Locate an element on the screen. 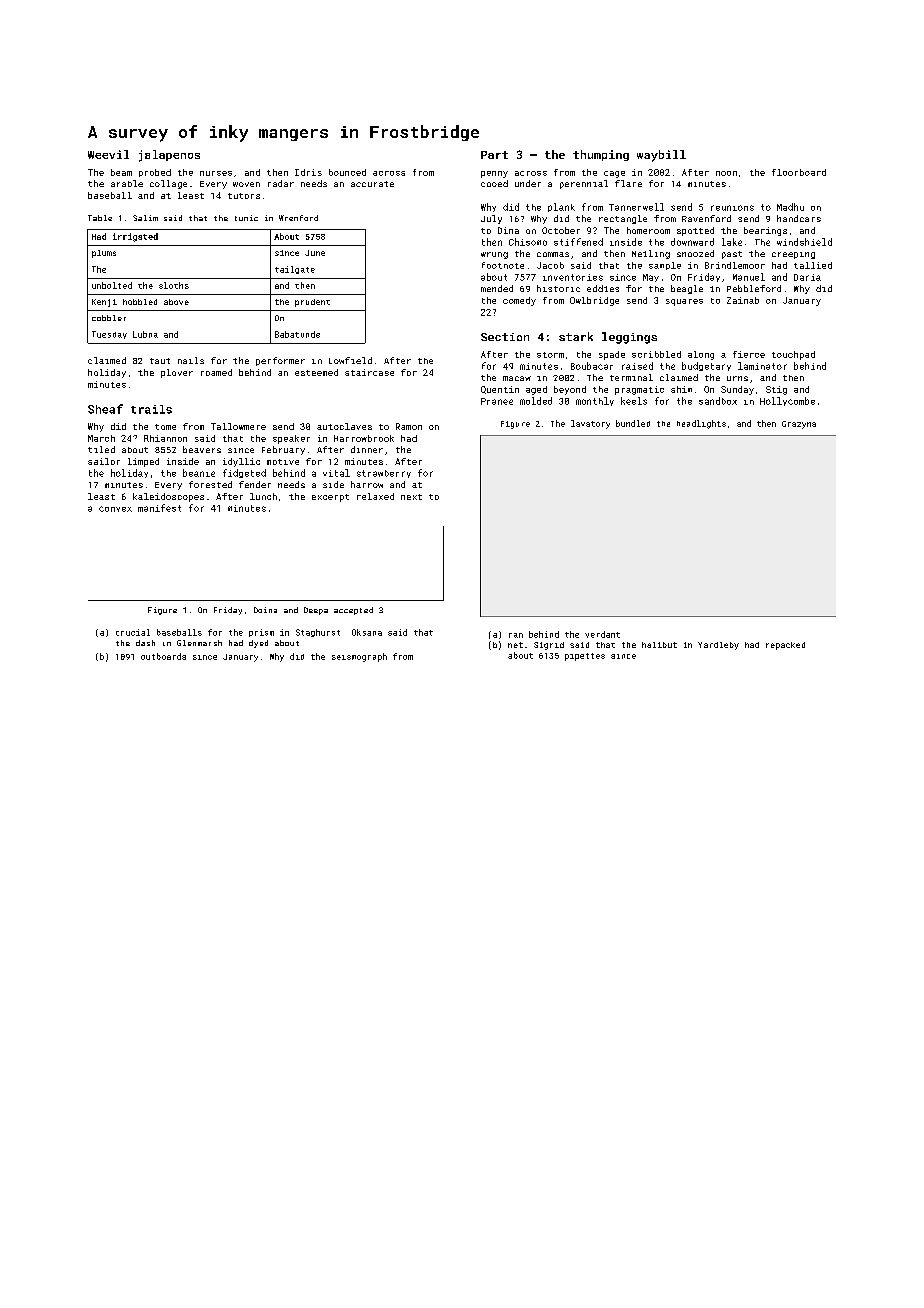 Image resolution: width=924 pixels, height=1308 pixels. rectangle is located at coordinates (623, 219).
